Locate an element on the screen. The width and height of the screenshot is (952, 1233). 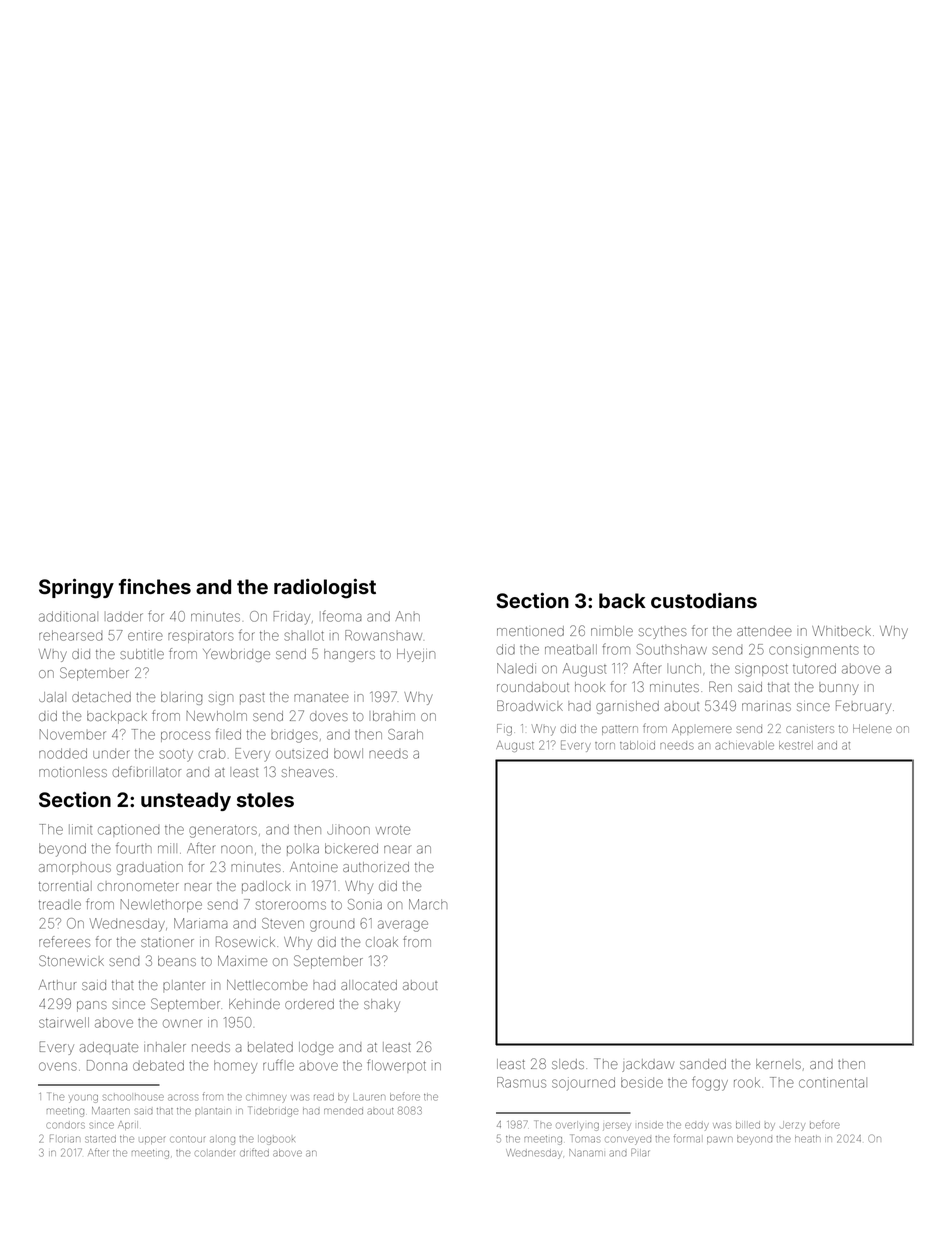
Anh is located at coordinates (408, 616).
